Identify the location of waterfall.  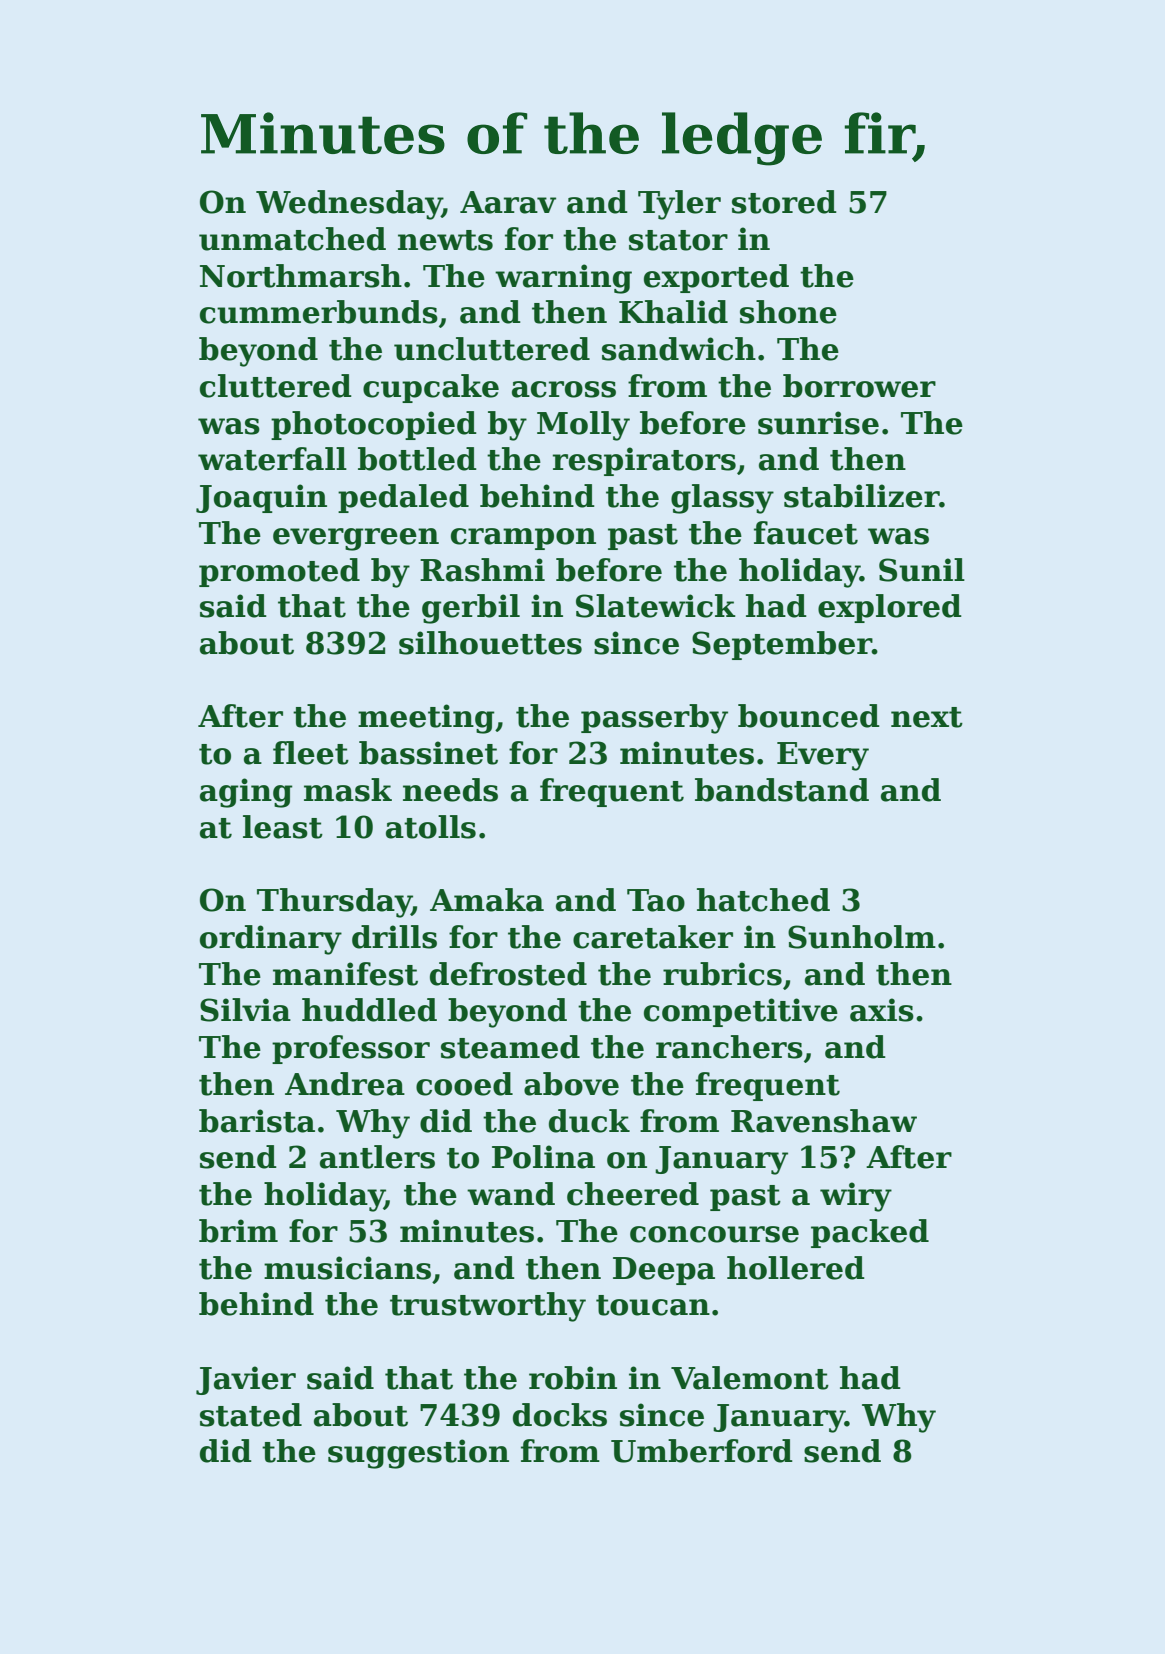
(272, 459).
